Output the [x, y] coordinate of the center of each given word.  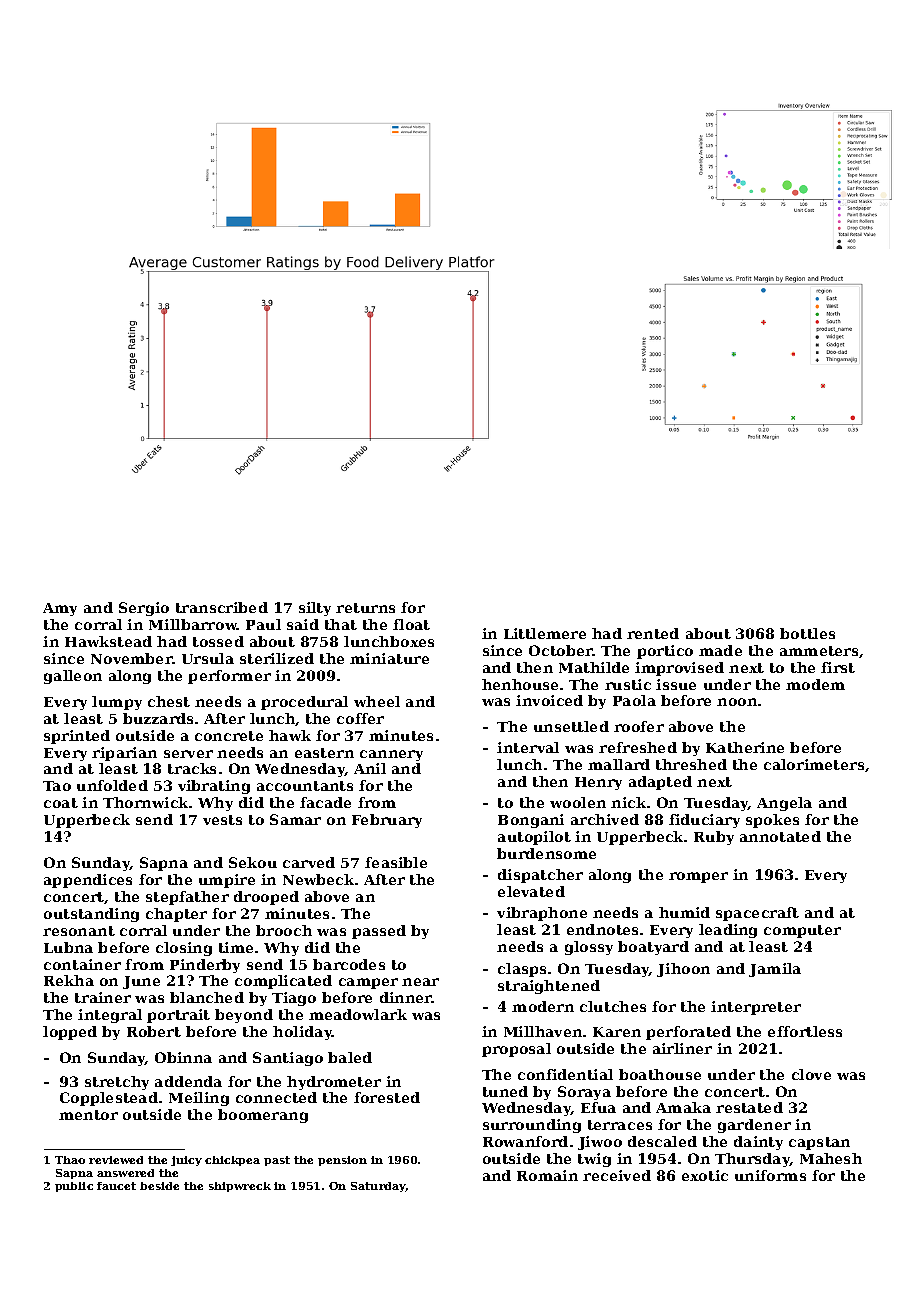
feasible [396, 862]
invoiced [549, 700]
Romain [547, 1175]
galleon [73, 677]
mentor [88, 1115]
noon [737, 702]
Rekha [69, 980]
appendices [88, 881]
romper [698, 877]
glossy [589, 948]
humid [684, 912]
